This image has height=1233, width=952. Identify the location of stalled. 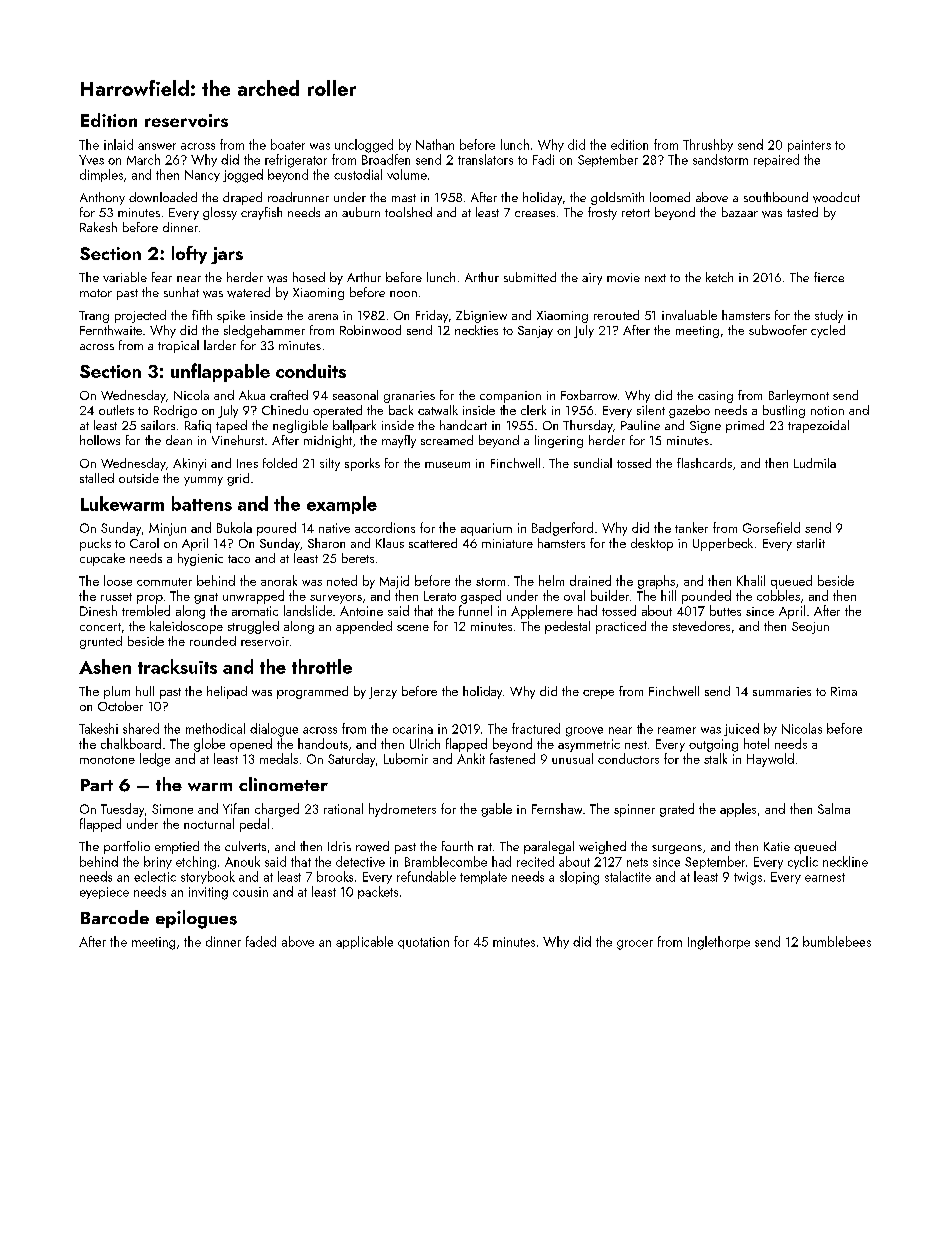
(97, 478).
